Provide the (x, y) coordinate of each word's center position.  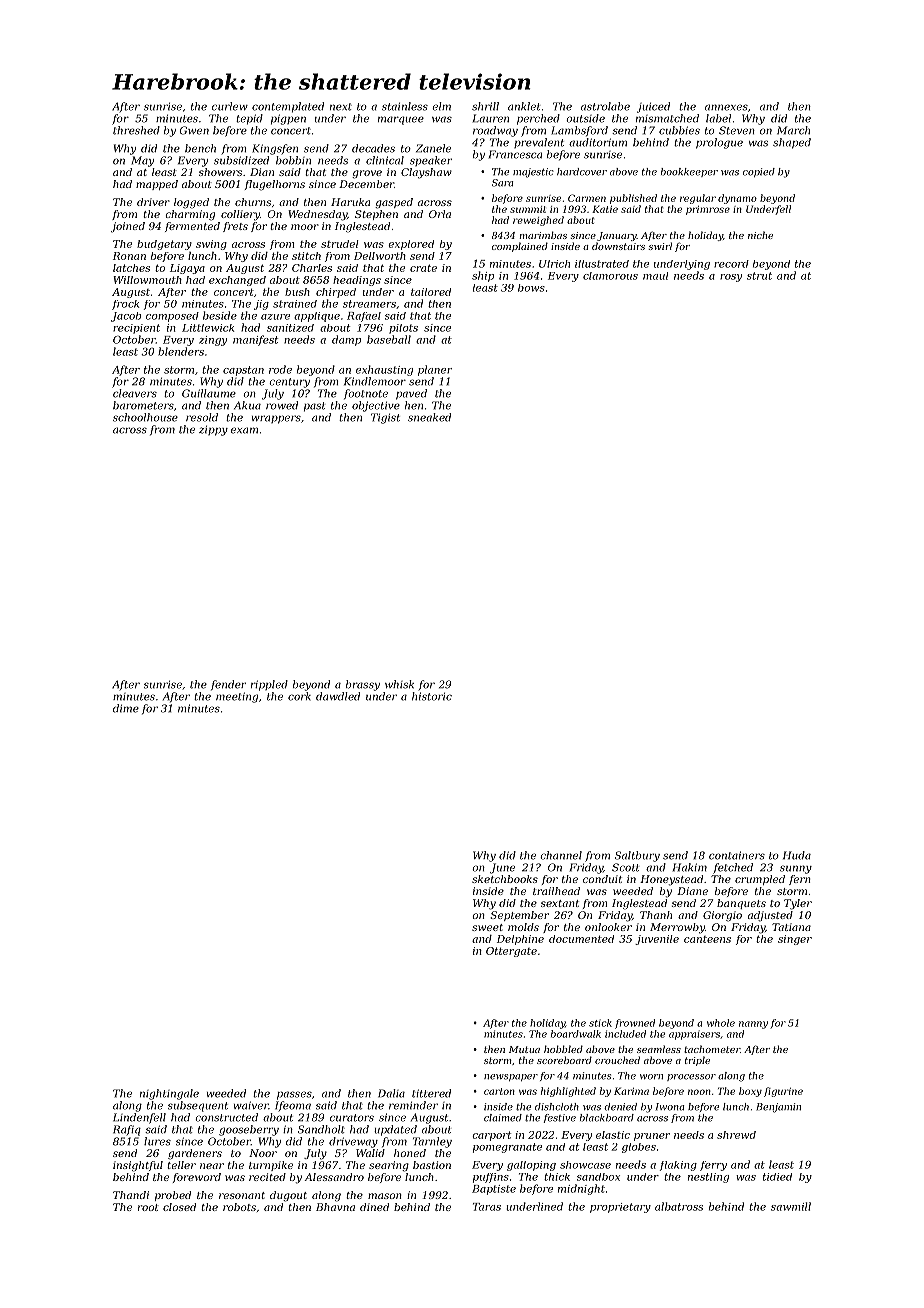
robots (239, 1207)
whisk (399, 684)
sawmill (791, 1206)
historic (432, 696)
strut (759, 276)
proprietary (620, 1208)
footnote (366, 394)
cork (299, 696)
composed (172, 317)
